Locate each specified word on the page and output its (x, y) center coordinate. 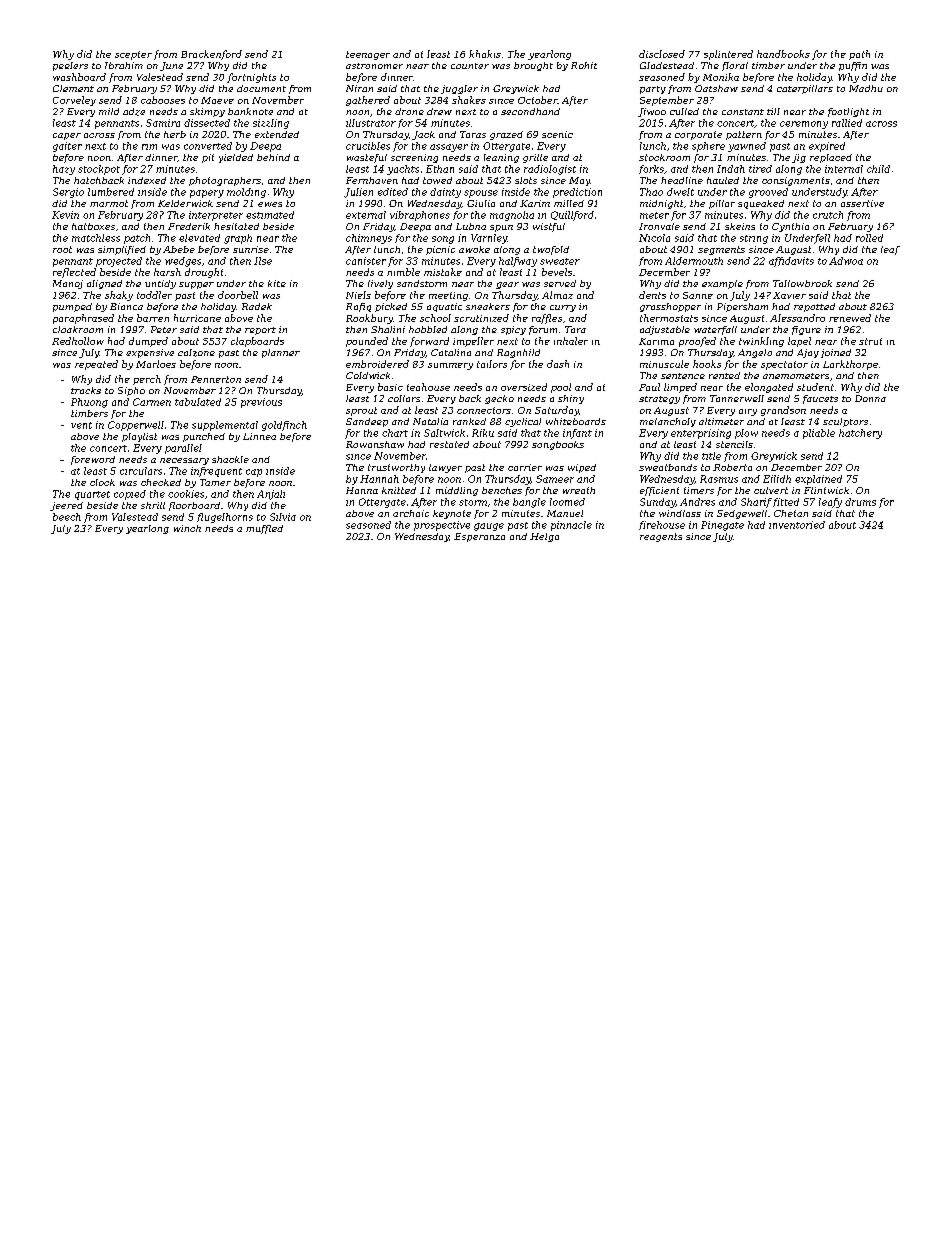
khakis (485, 54)
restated (449, 444)
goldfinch (284, 426)
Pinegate (722, 526)
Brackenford (211, 55)
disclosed (662, 54)
